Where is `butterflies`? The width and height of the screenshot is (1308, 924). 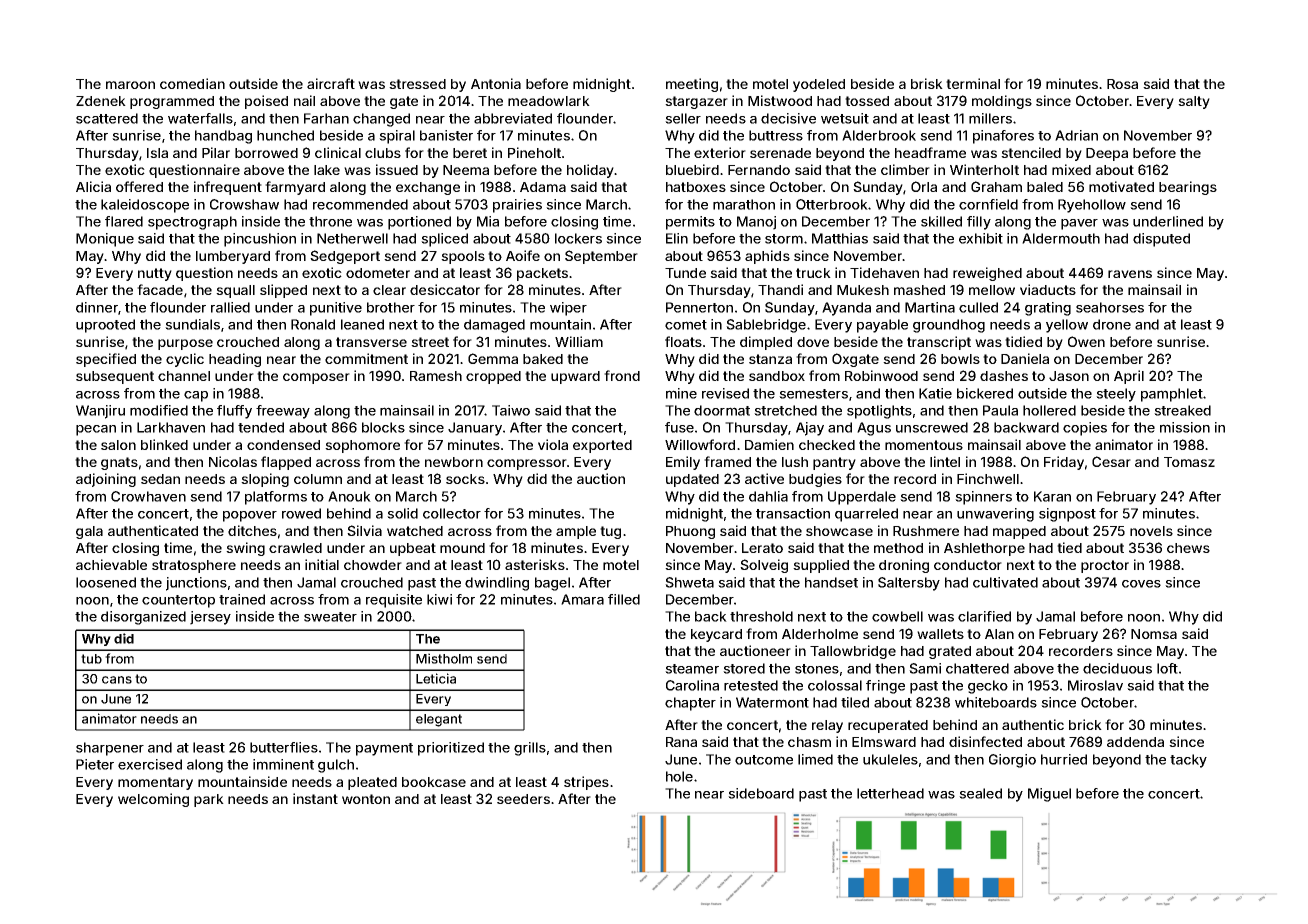 butterflies is located at coordinates (284, 747).
